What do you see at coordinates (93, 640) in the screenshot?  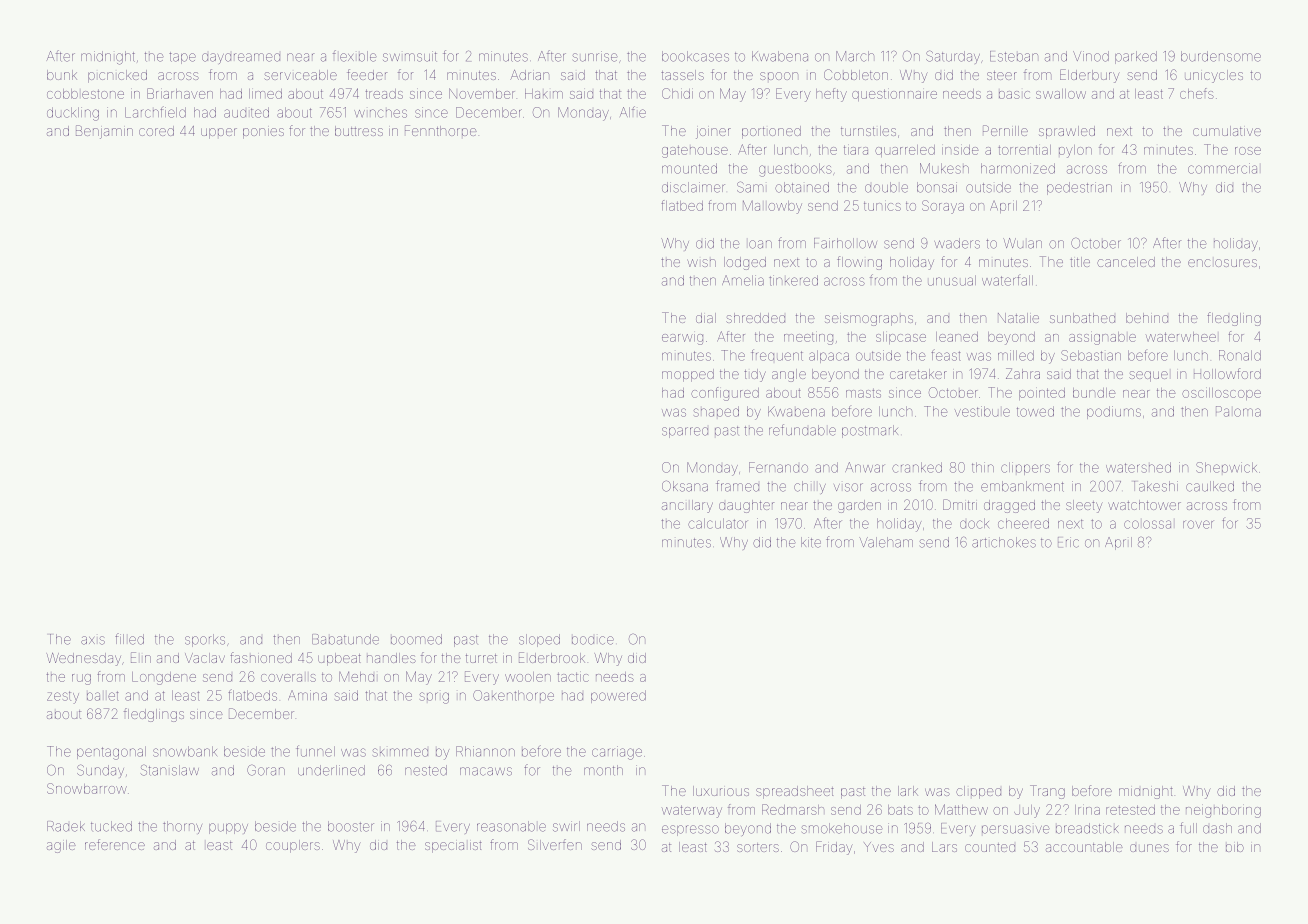 I see `axis` at bounding box center [93, 640].
